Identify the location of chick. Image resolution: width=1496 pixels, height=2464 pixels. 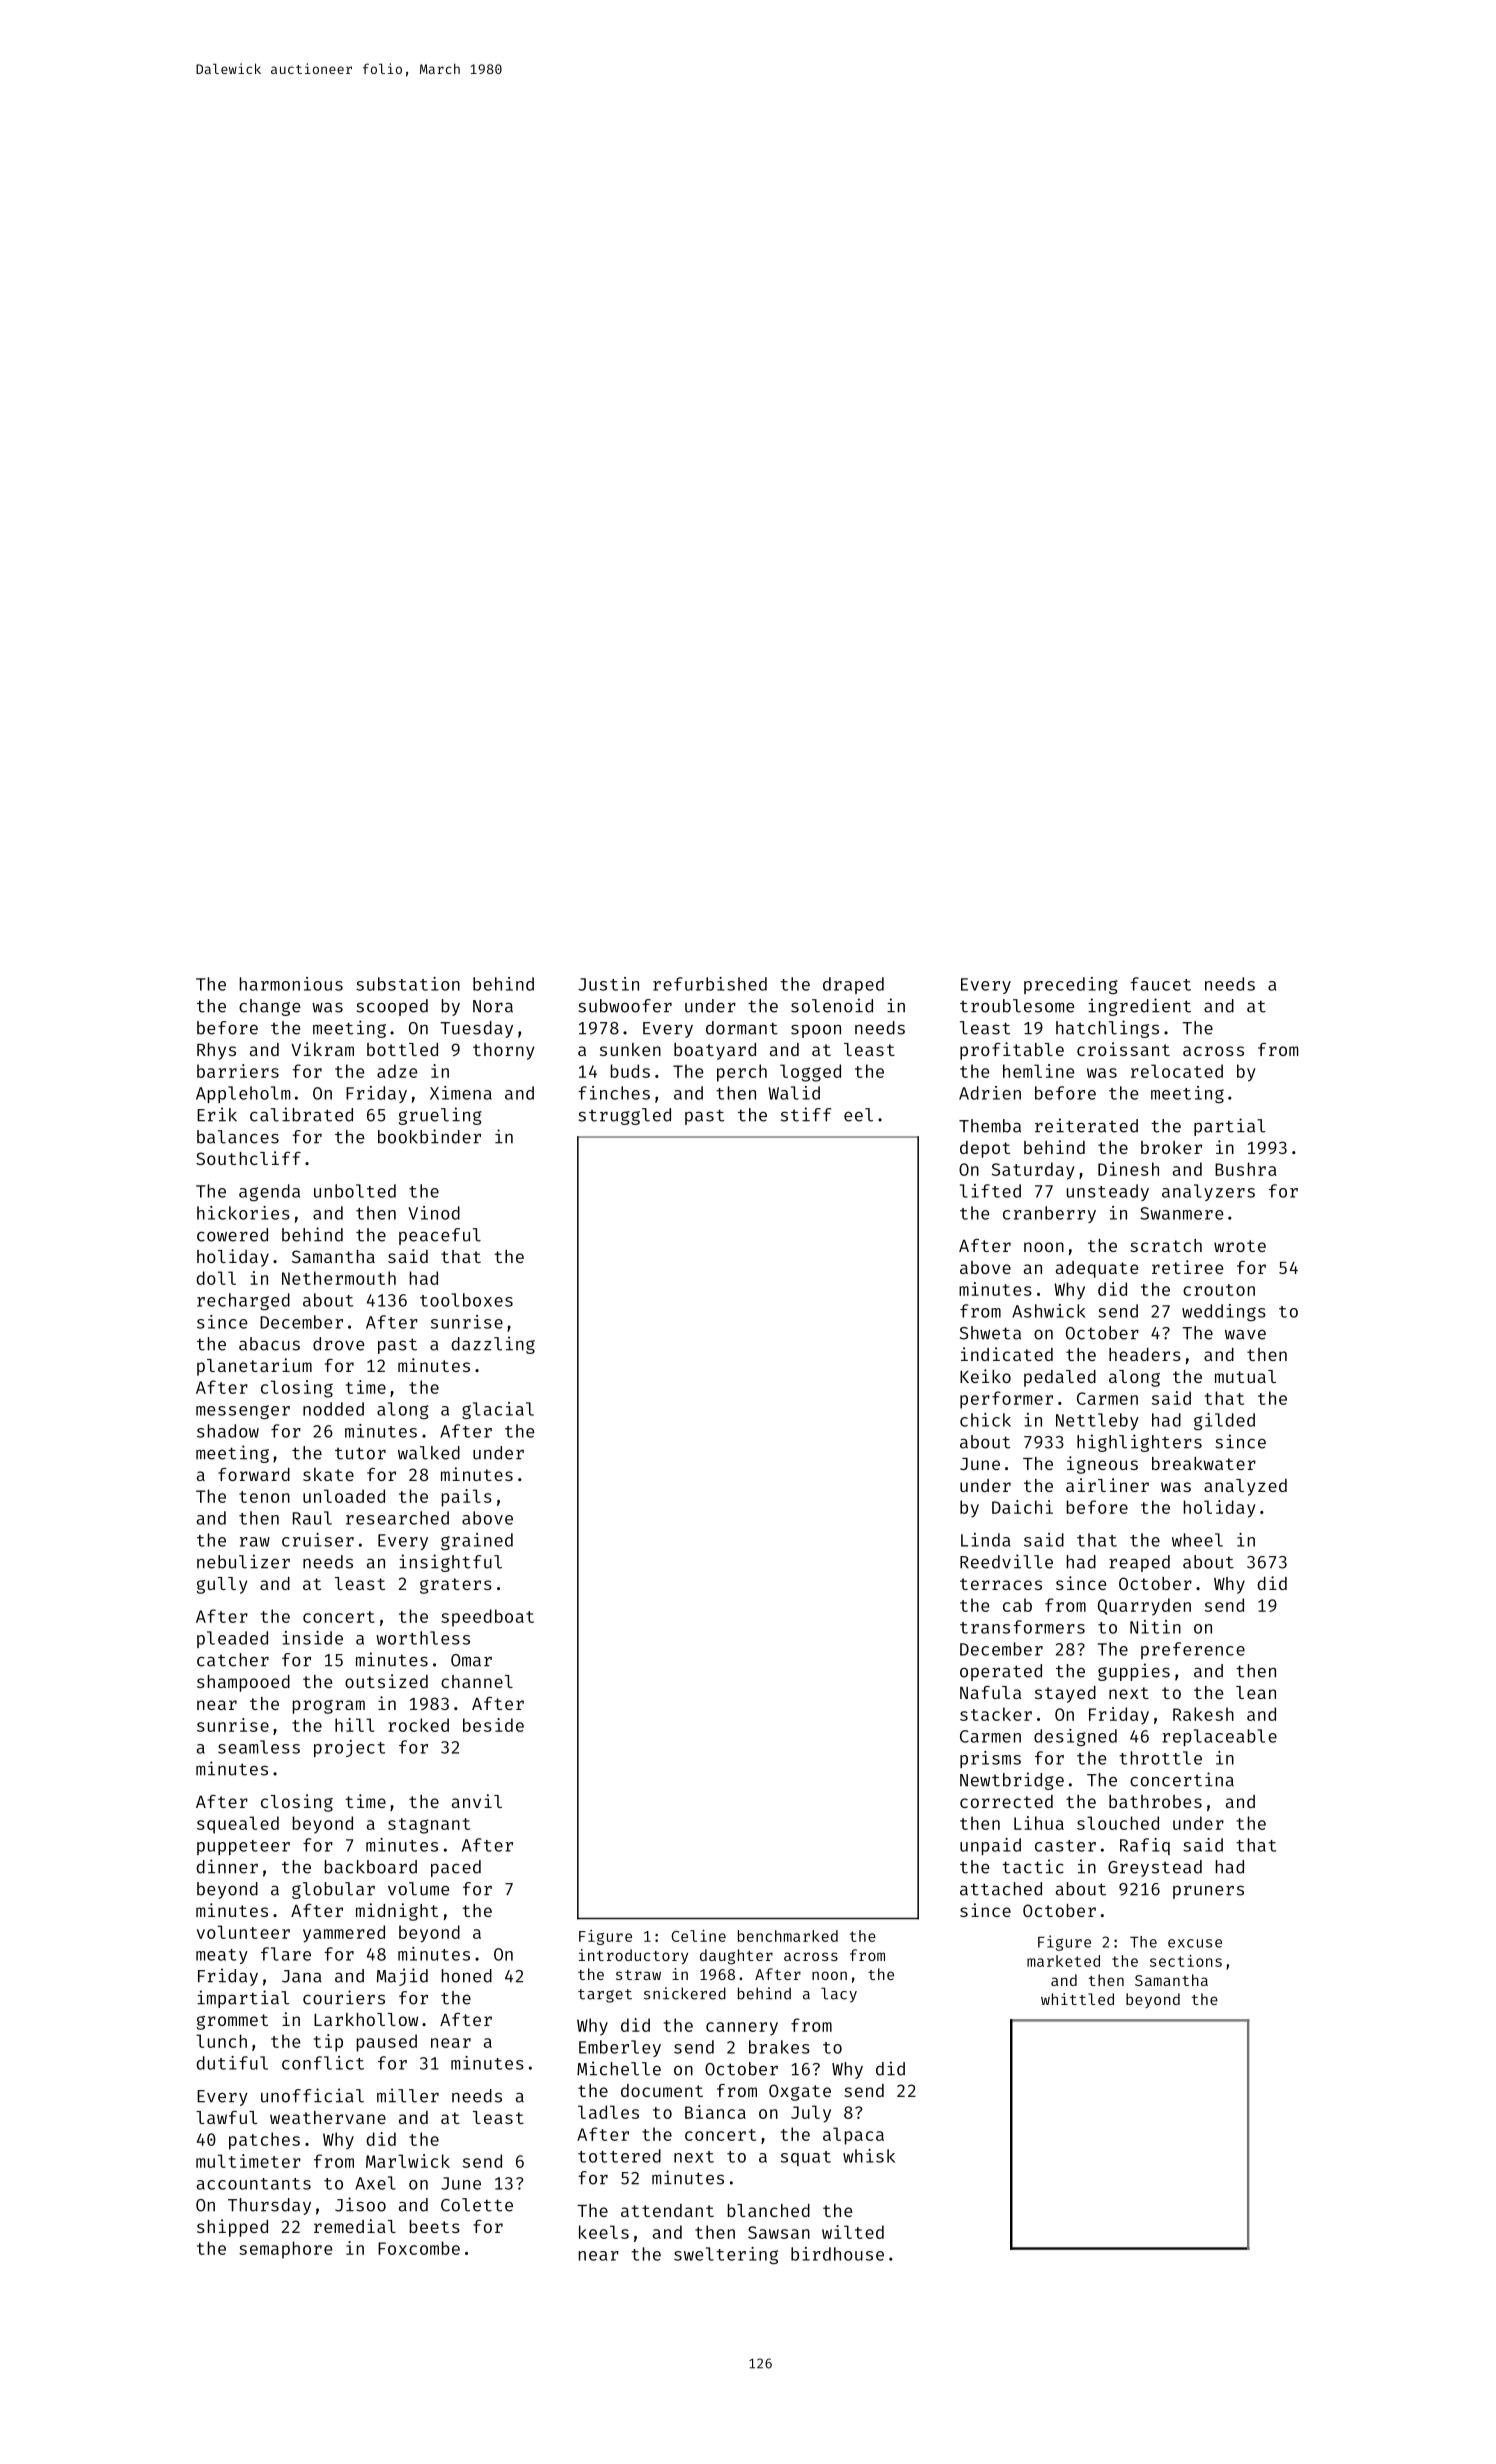
(985, 1420).
